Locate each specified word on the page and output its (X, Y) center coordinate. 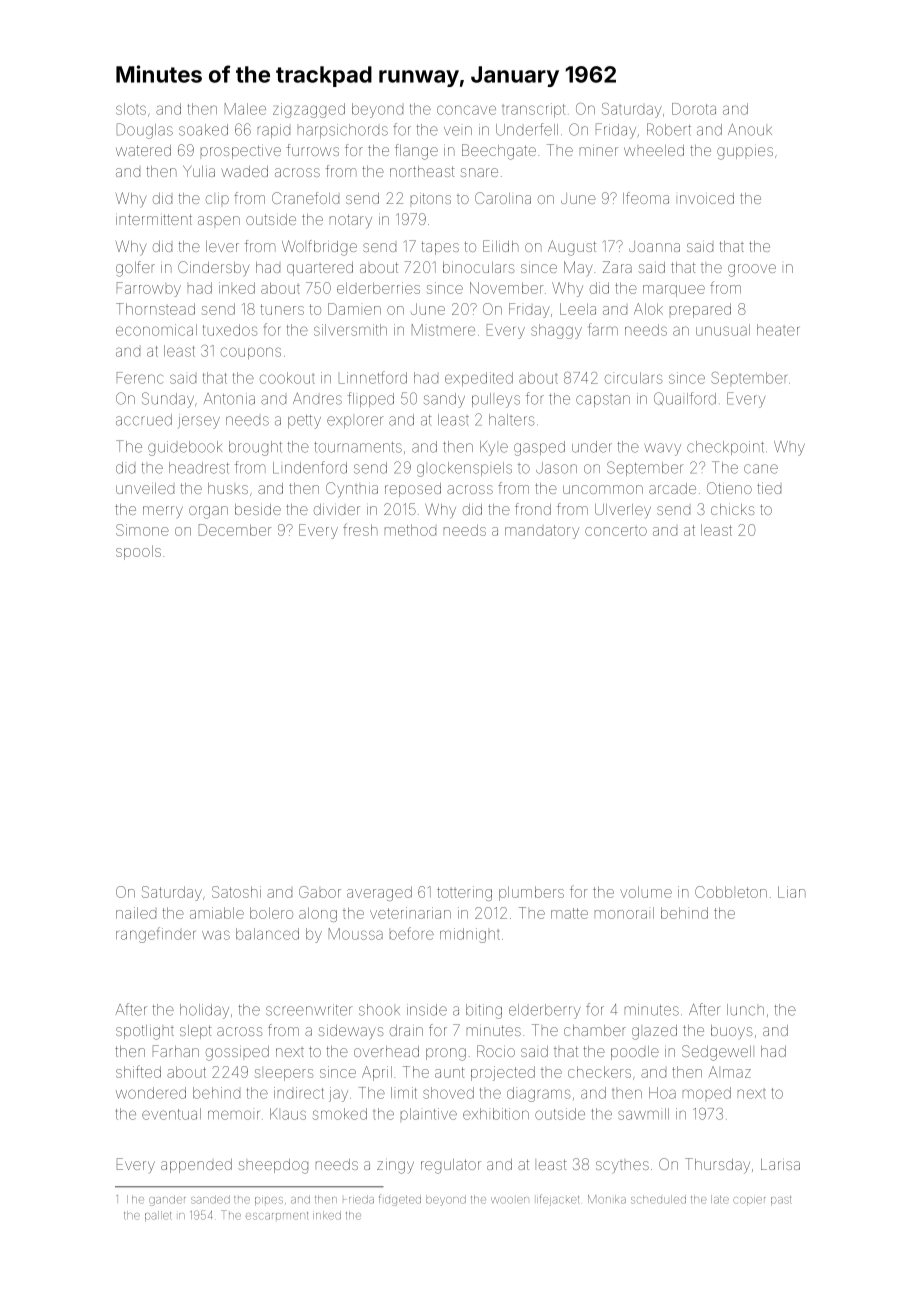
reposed (413, 490)
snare (479, 172)
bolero (271, 913)
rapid (274, 131)
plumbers (531, 893)
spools (138, 552)
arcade (672, 488)
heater (778, 330)
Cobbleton (731, 892)
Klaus (288, 1114)
